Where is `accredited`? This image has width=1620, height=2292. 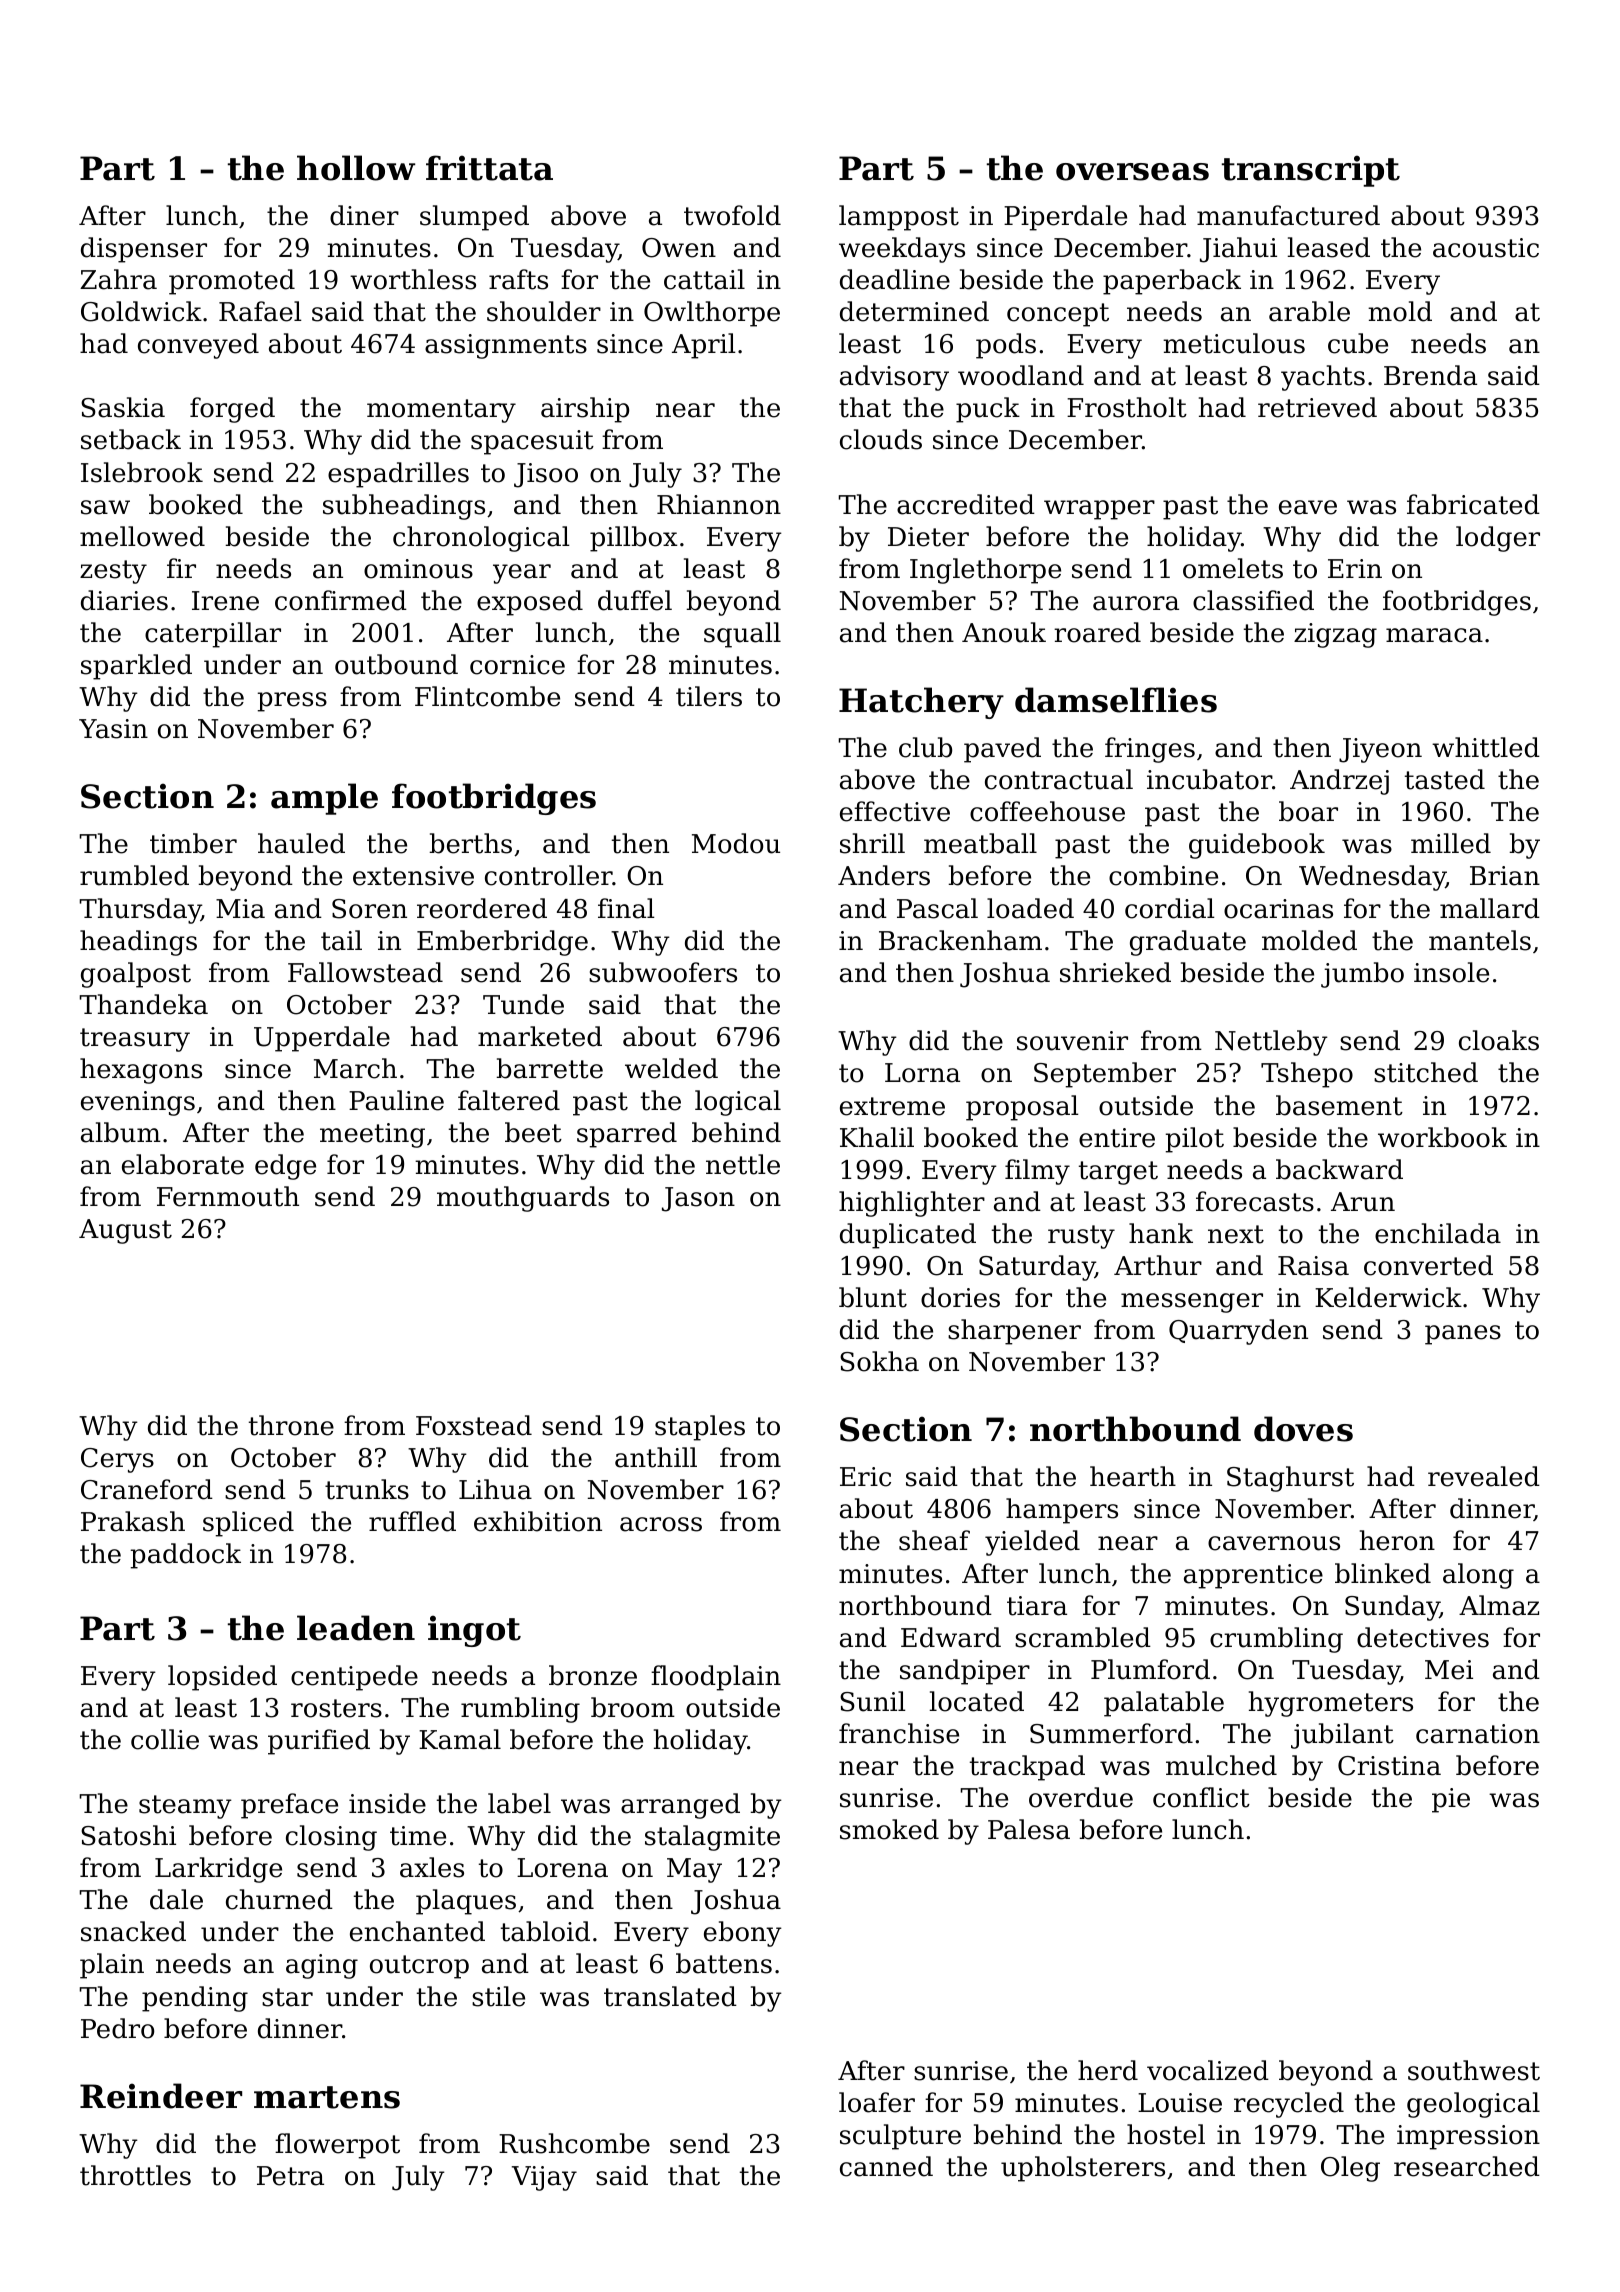
accredited is located at coordinates (966, 504).
